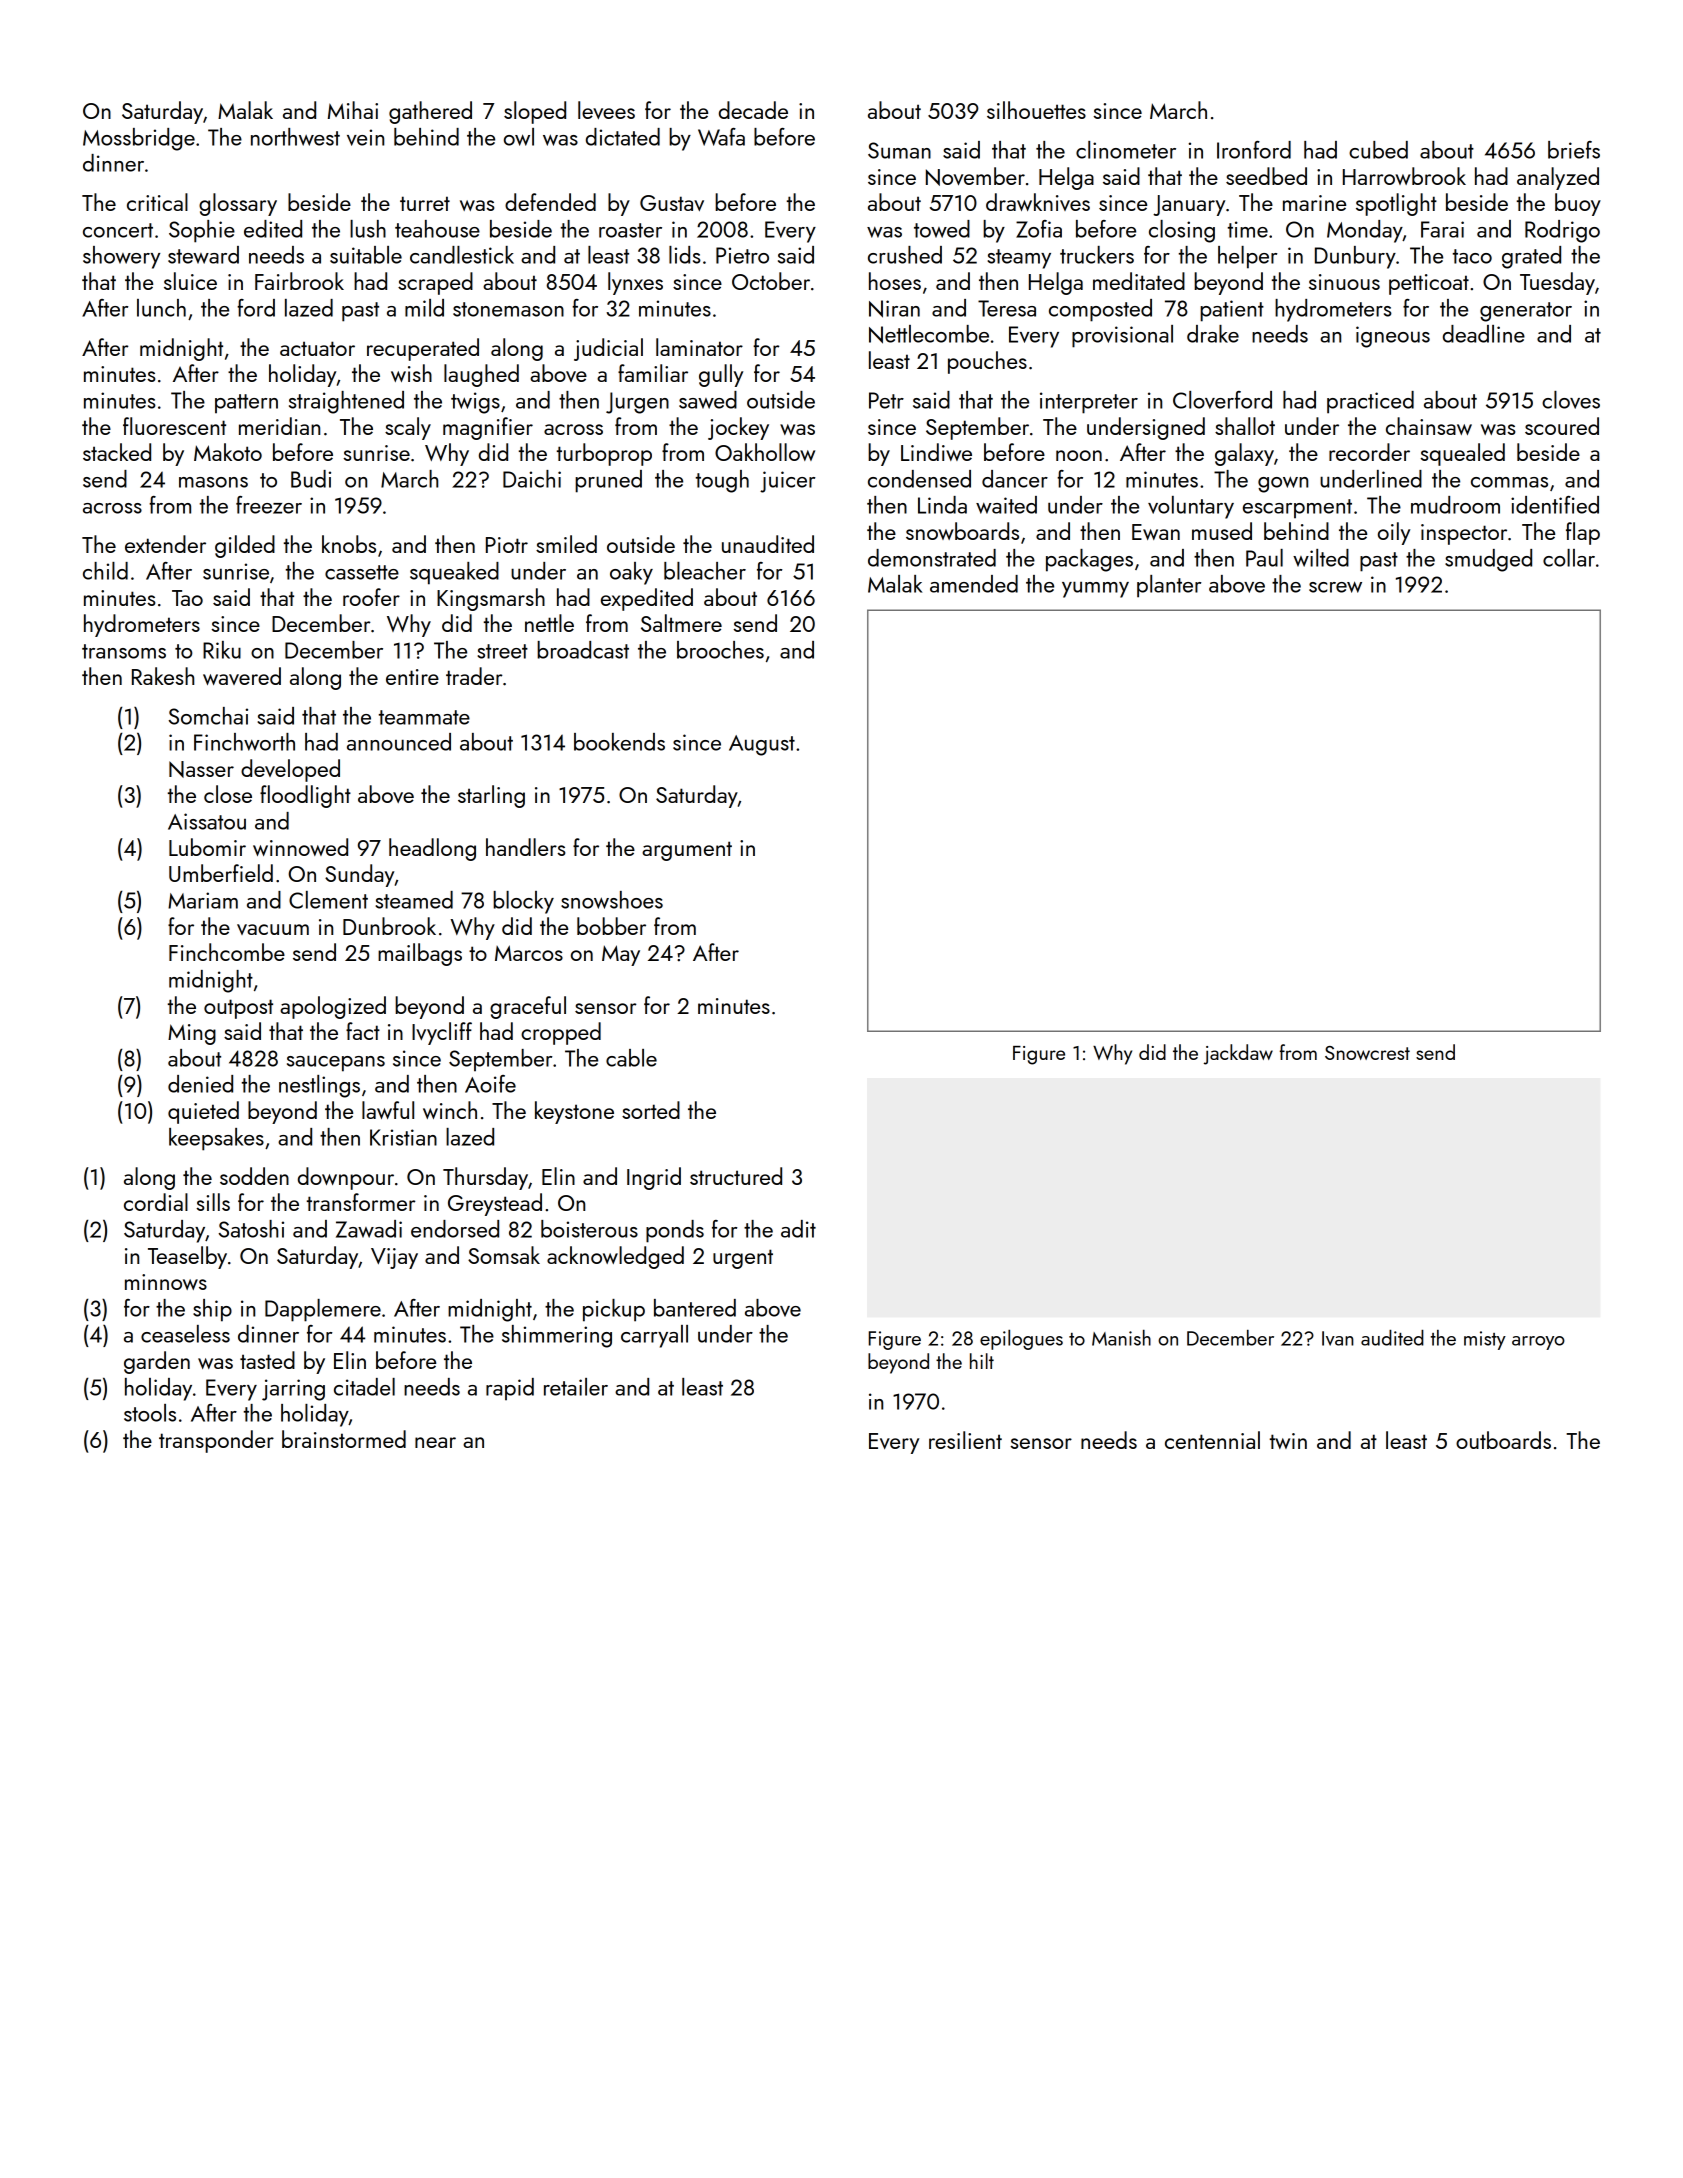  Describe the element at coordinates (621, 955) in the page. I see `May` at that location.
